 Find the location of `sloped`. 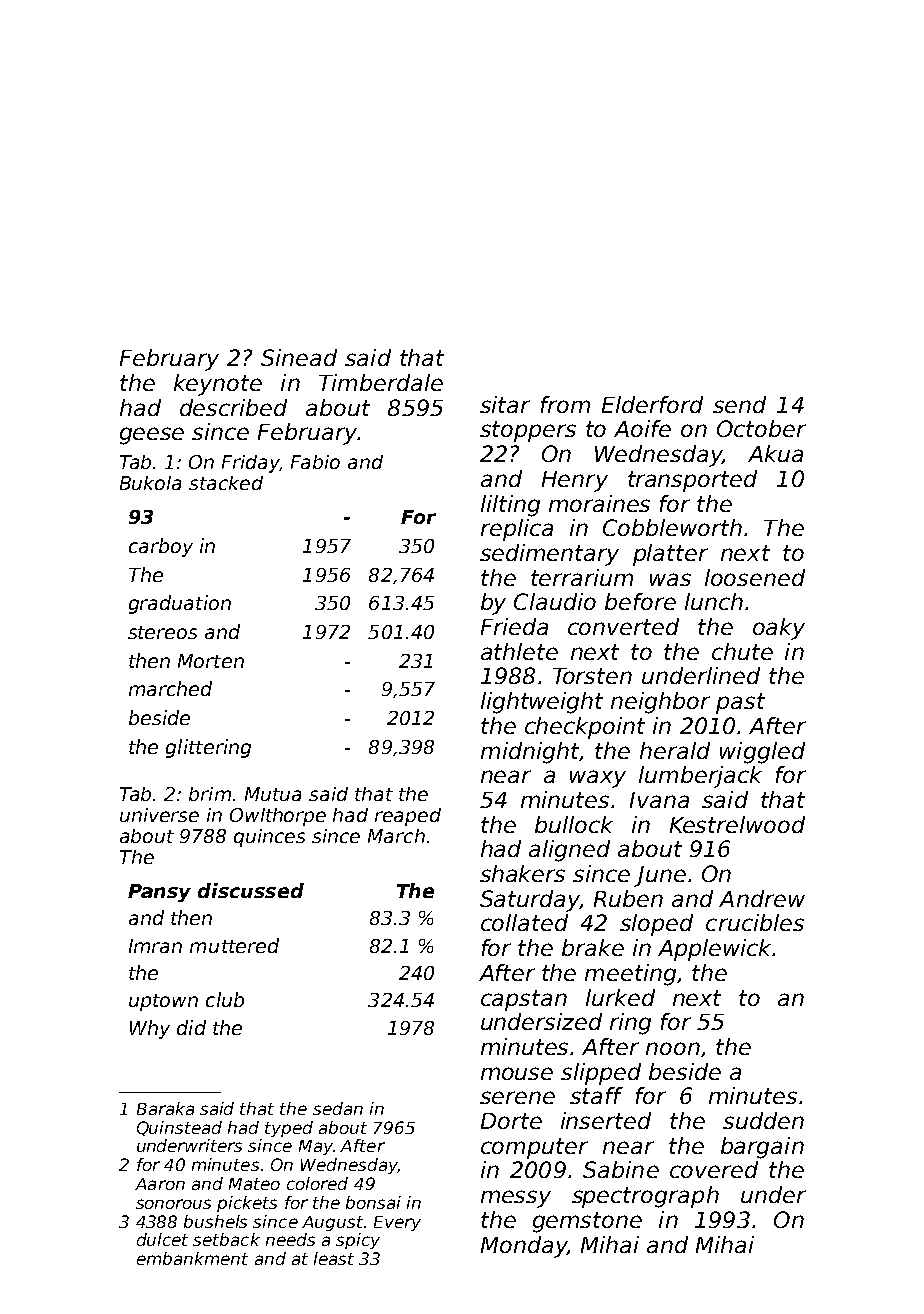

sloped is located at coordinates (656, 925).
